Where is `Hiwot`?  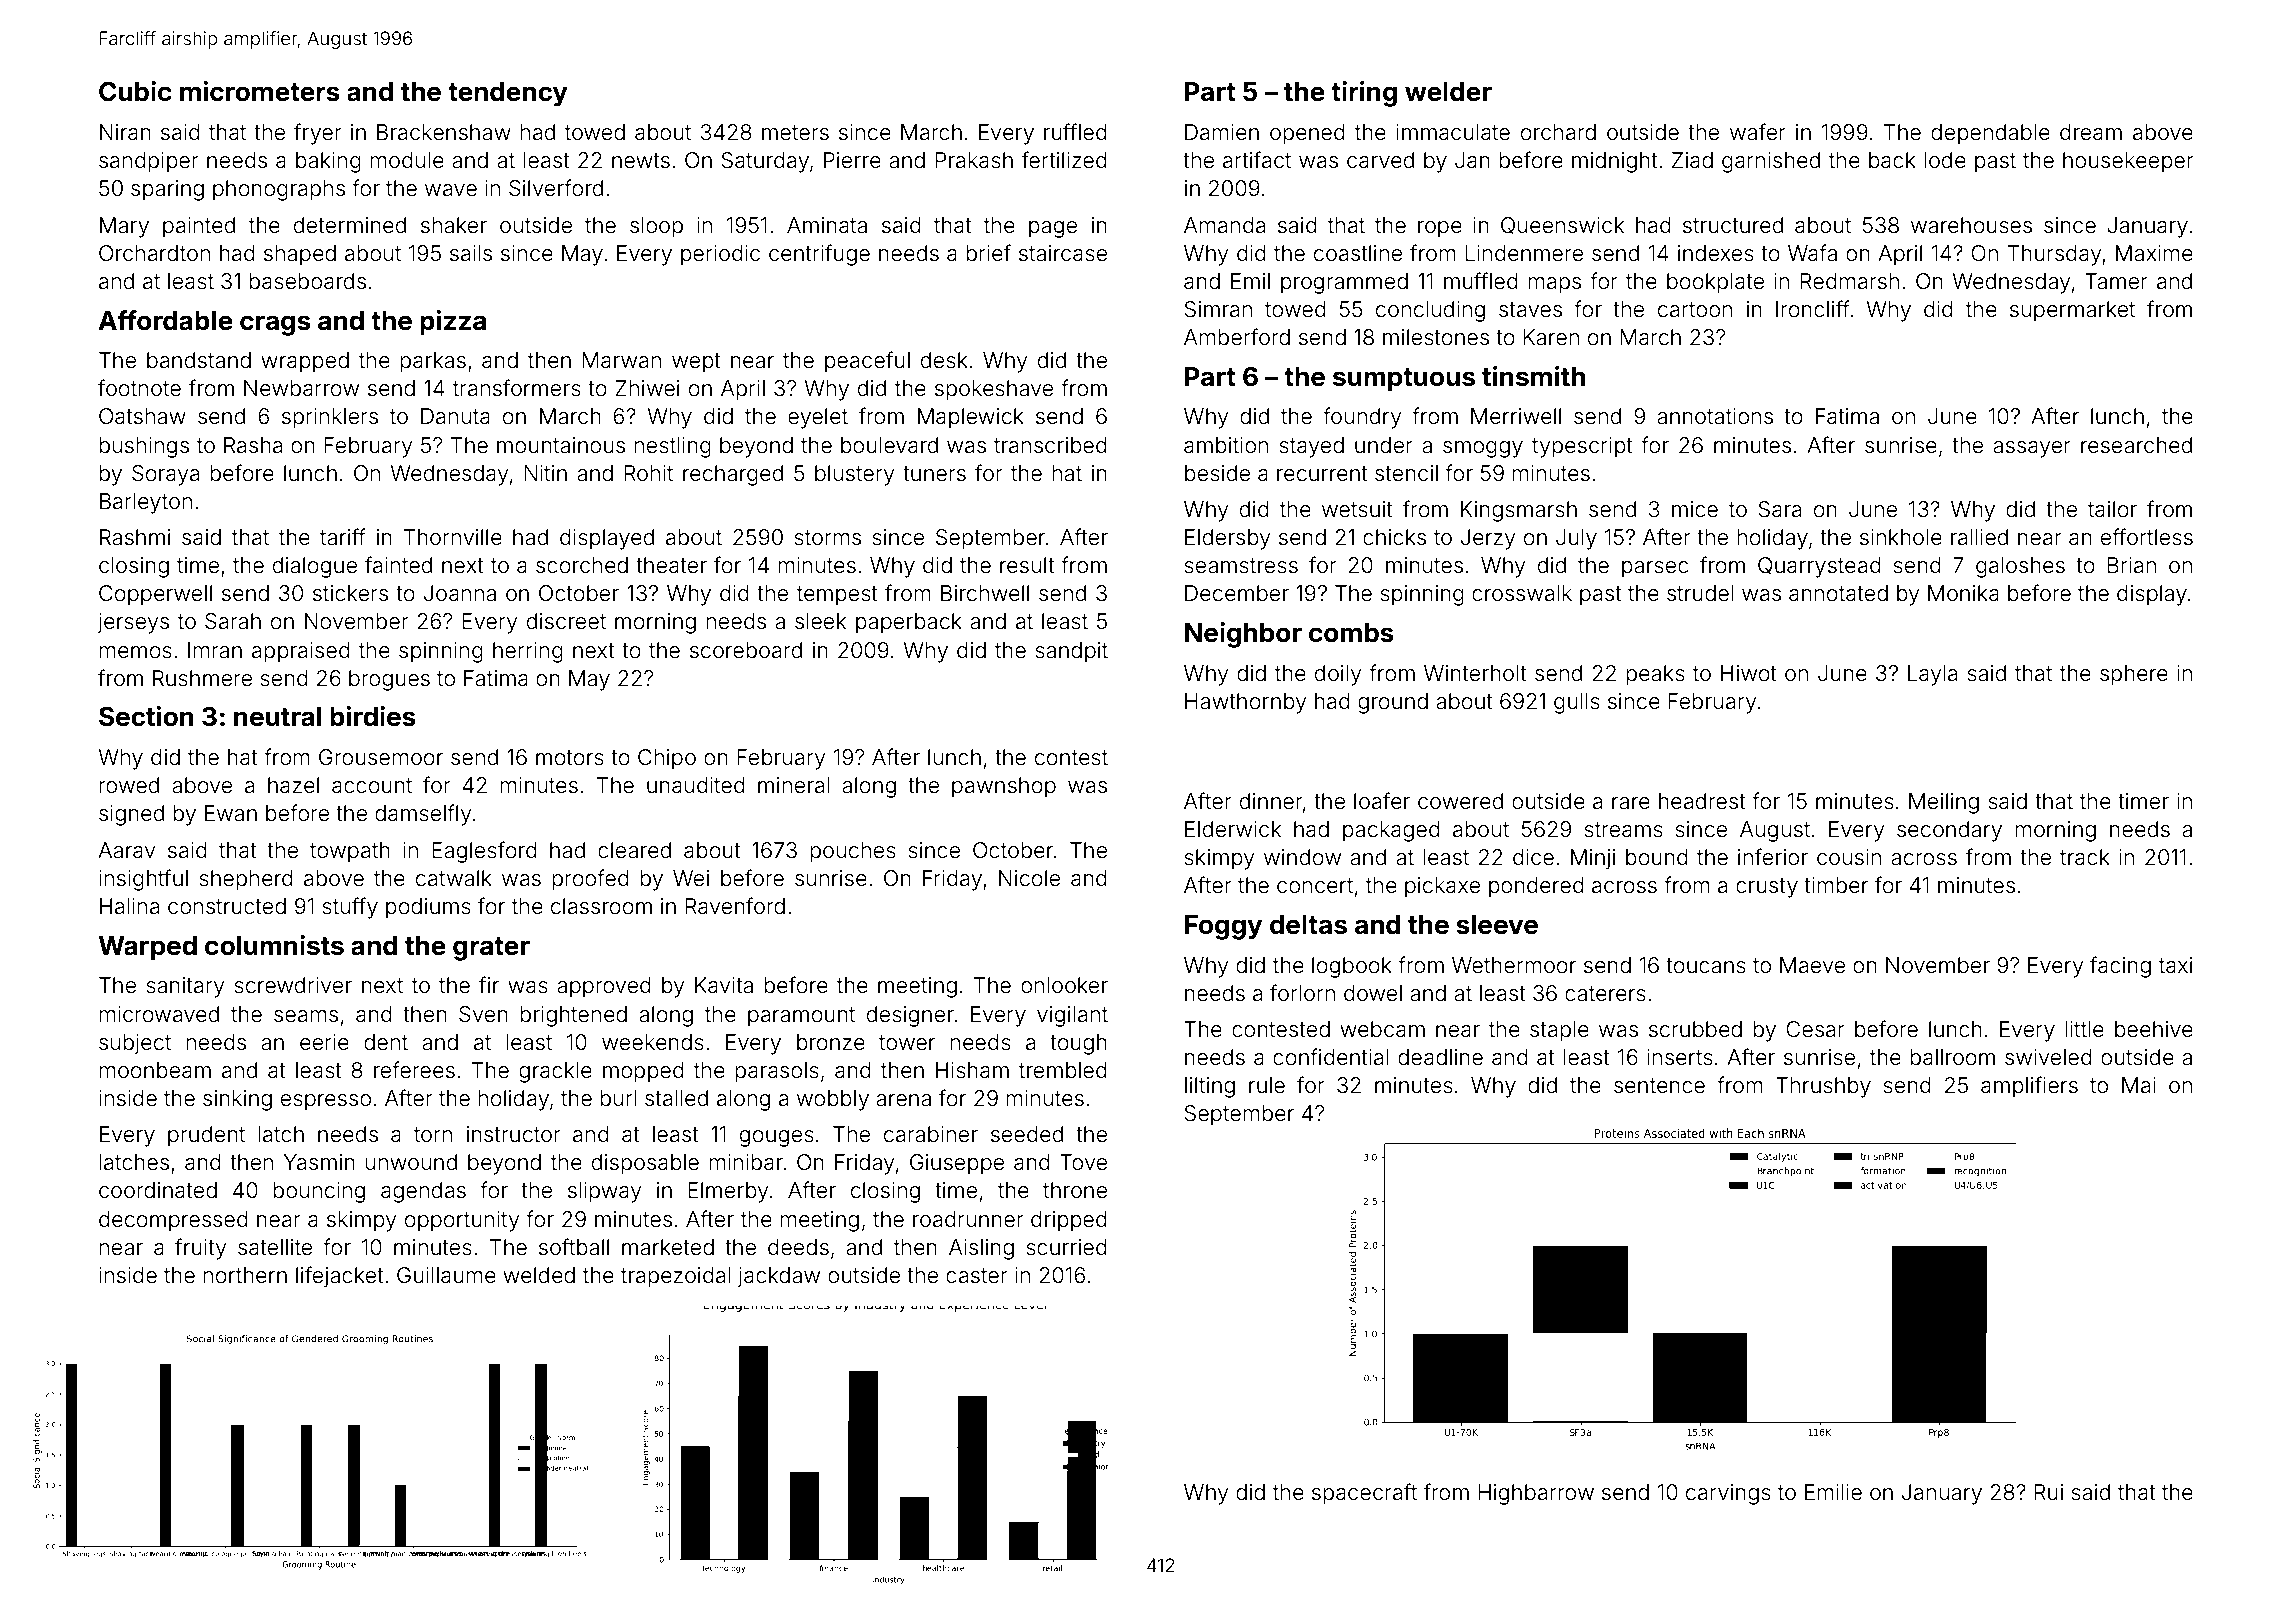 Hiwot is located at coordinates (1749, 673).
